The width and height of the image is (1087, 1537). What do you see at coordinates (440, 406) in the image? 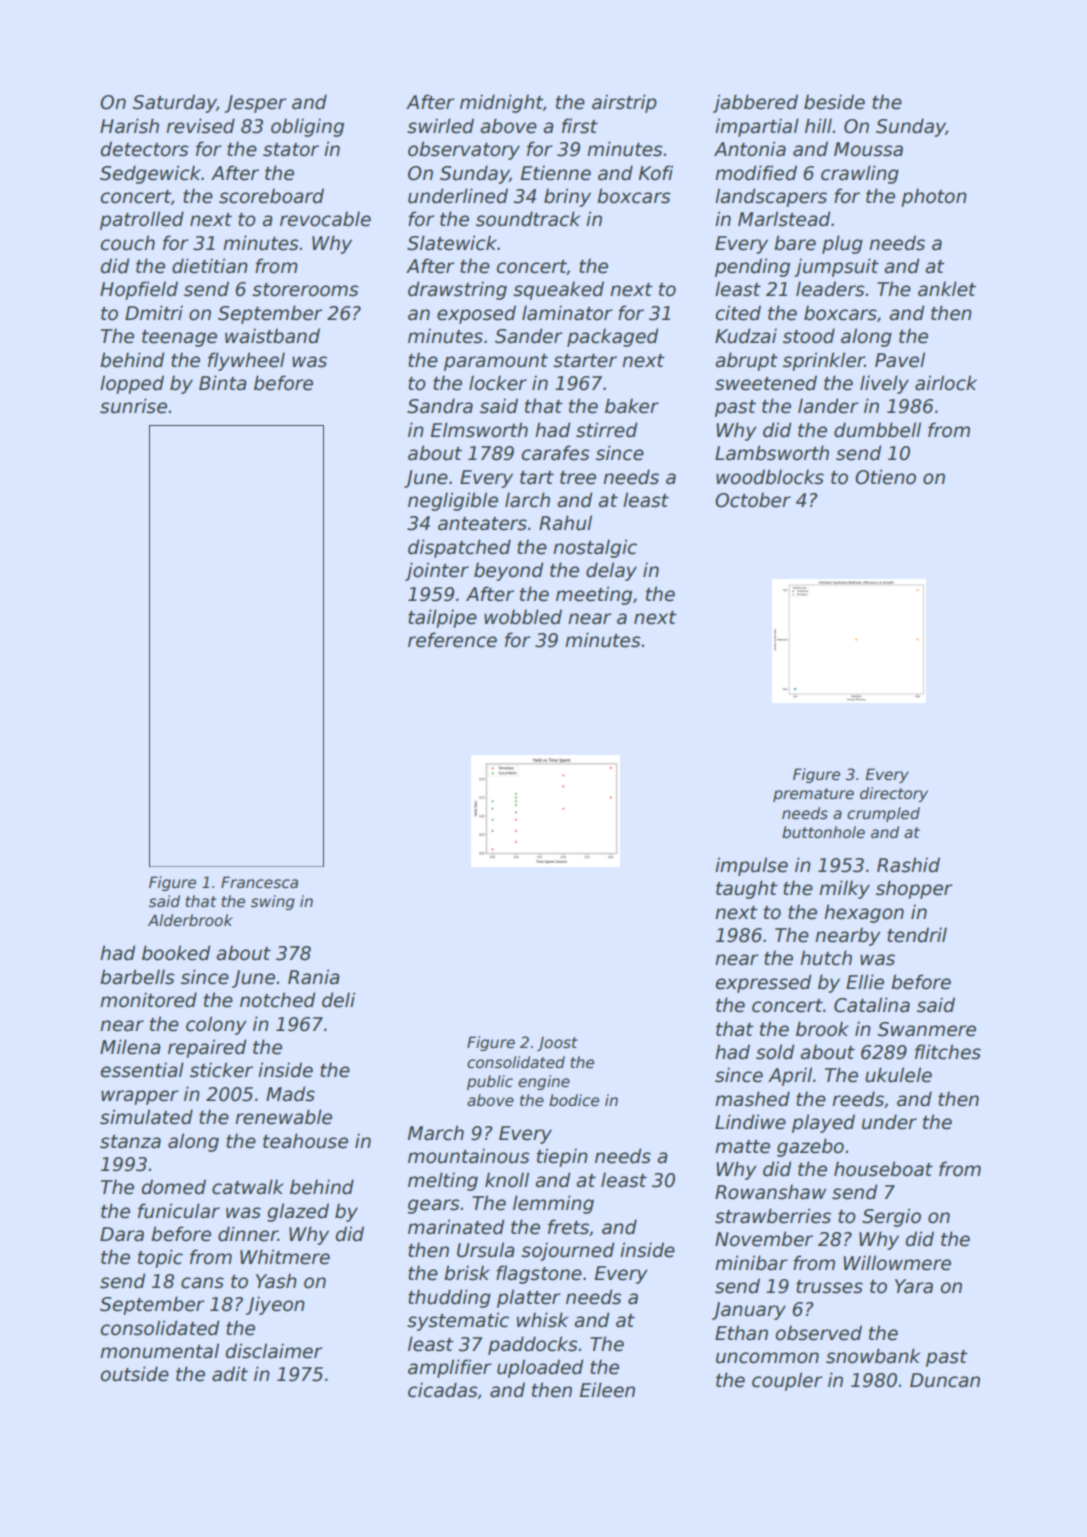
I see `Sandra` at bounding box center [440, 406].
